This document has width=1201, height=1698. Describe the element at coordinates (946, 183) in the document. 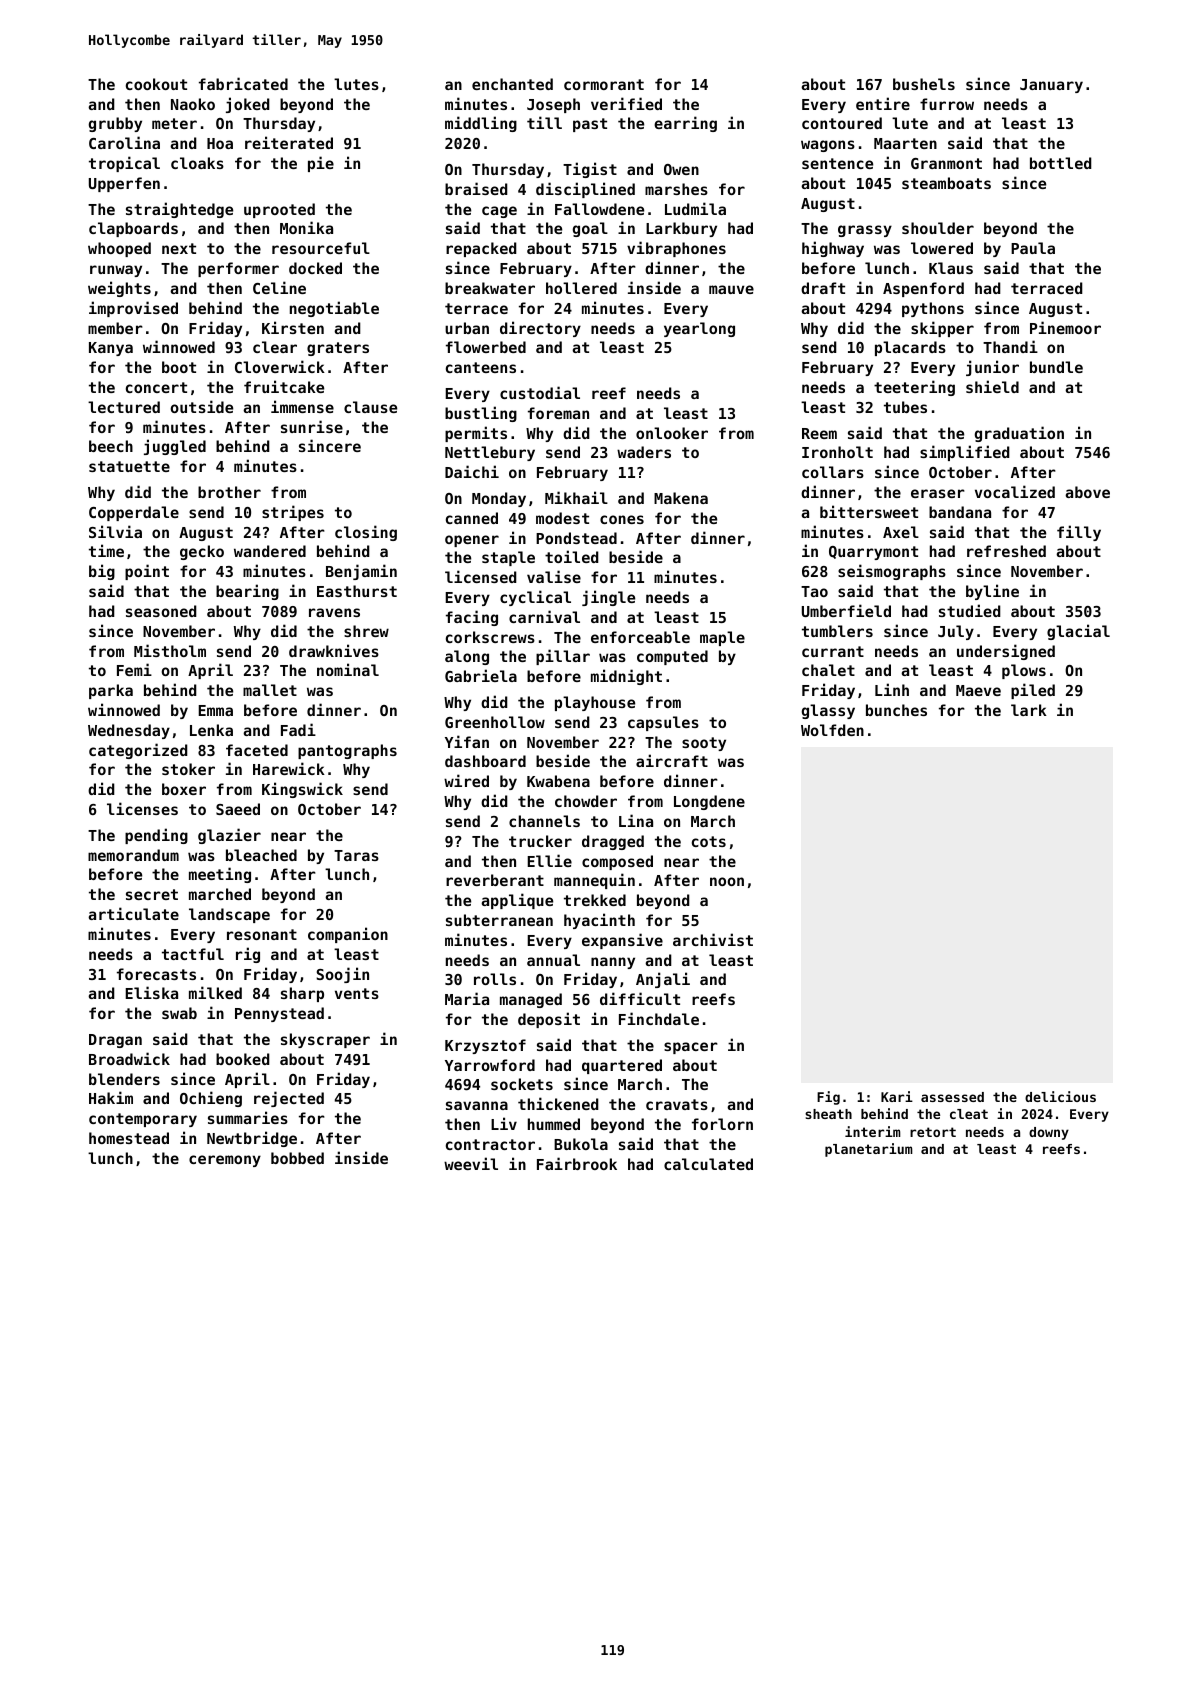

I see `steamboats` at that location.
